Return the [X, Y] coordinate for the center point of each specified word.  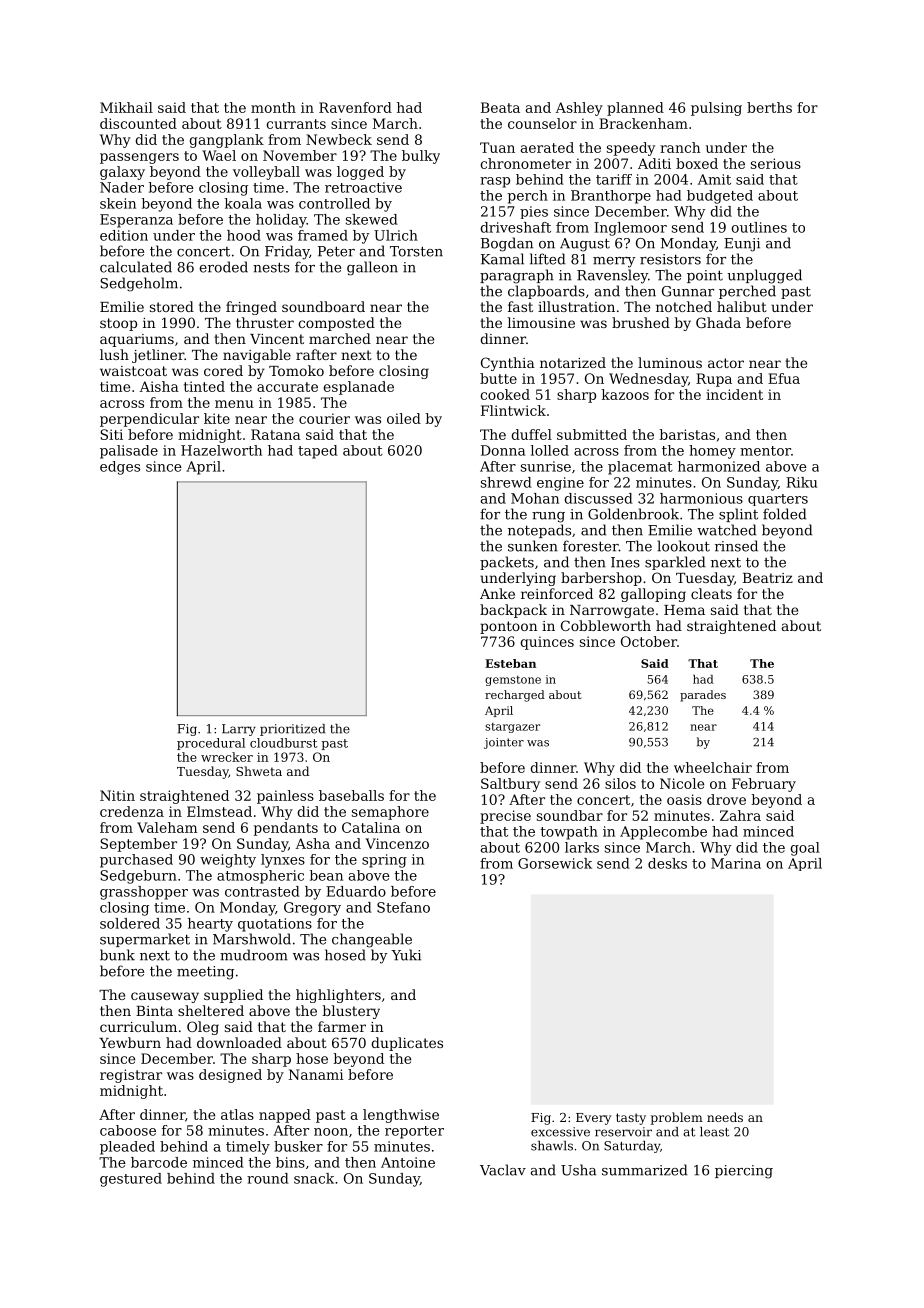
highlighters [338, 996]
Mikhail [126, 107]
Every [593, 1119]
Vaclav [503, 1170]
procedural [211, 744]
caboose [128, 1130]
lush [114, 354]
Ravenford [355, 107]
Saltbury [510, 785]
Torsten [416, 251]
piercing [744, 1172]
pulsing [716, 109]
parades [703, 696]
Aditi [654, 163]
